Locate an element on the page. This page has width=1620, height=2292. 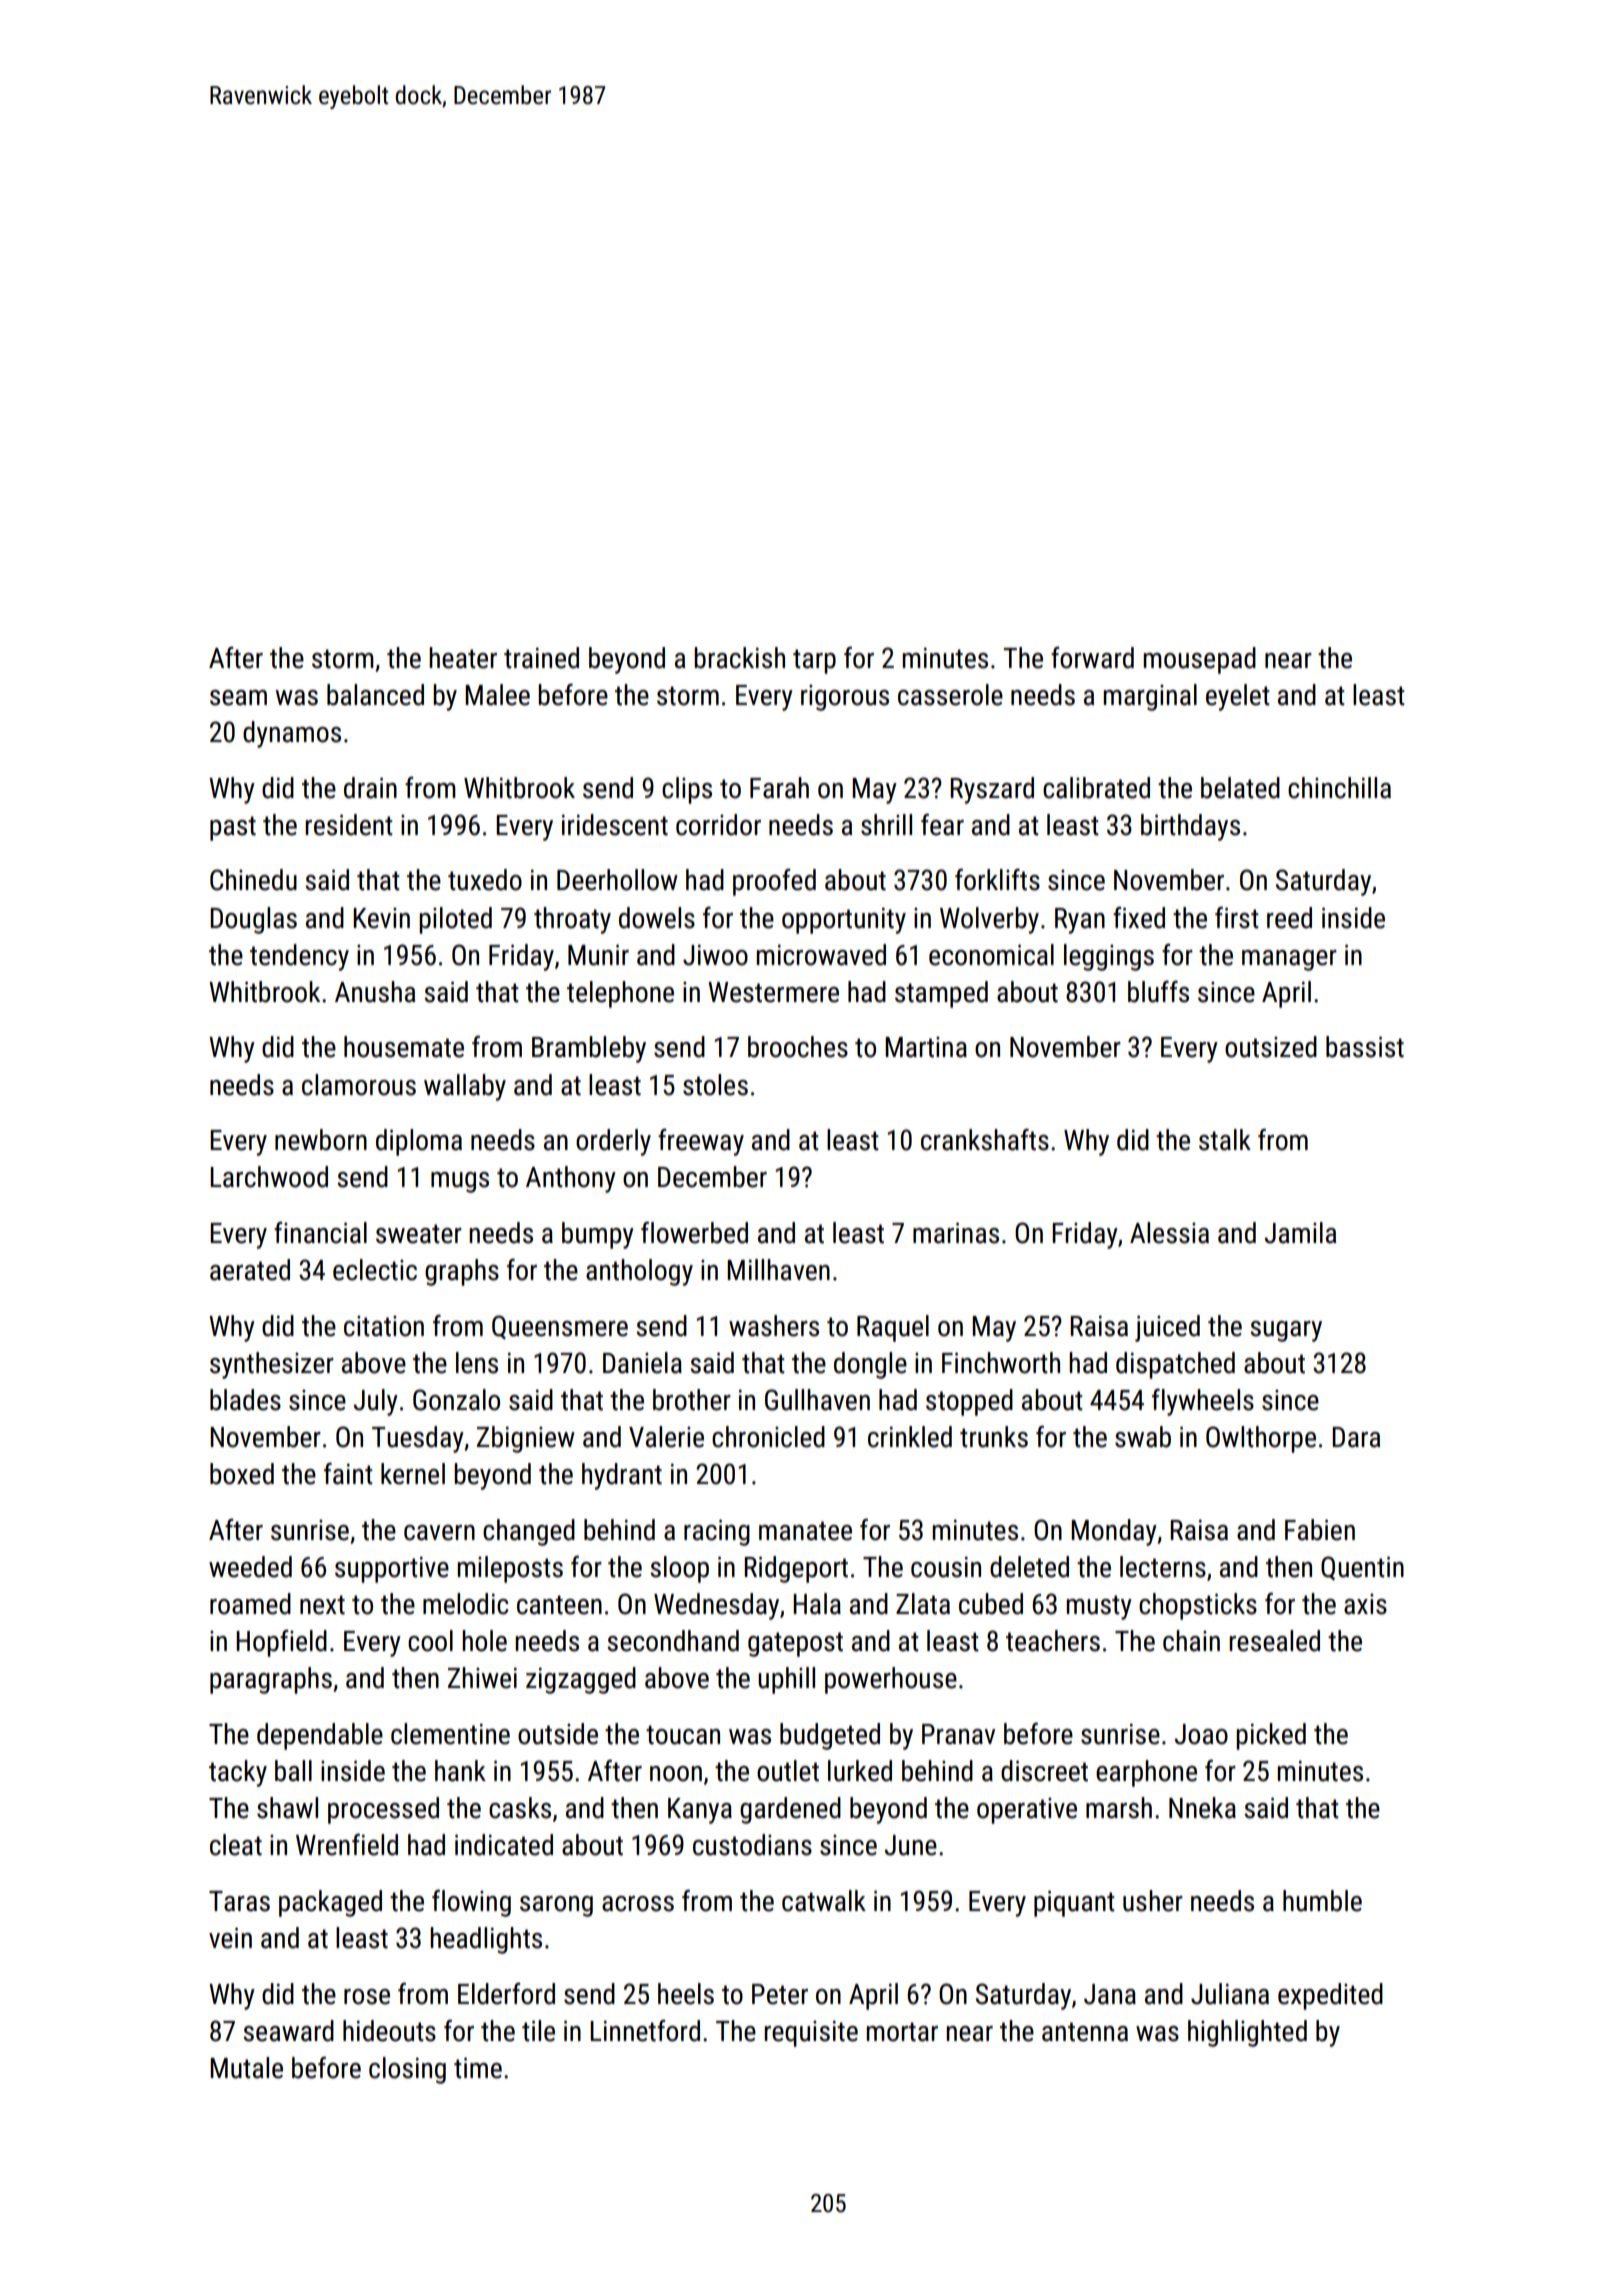
seaward is located at coordinates (288, 2031).
